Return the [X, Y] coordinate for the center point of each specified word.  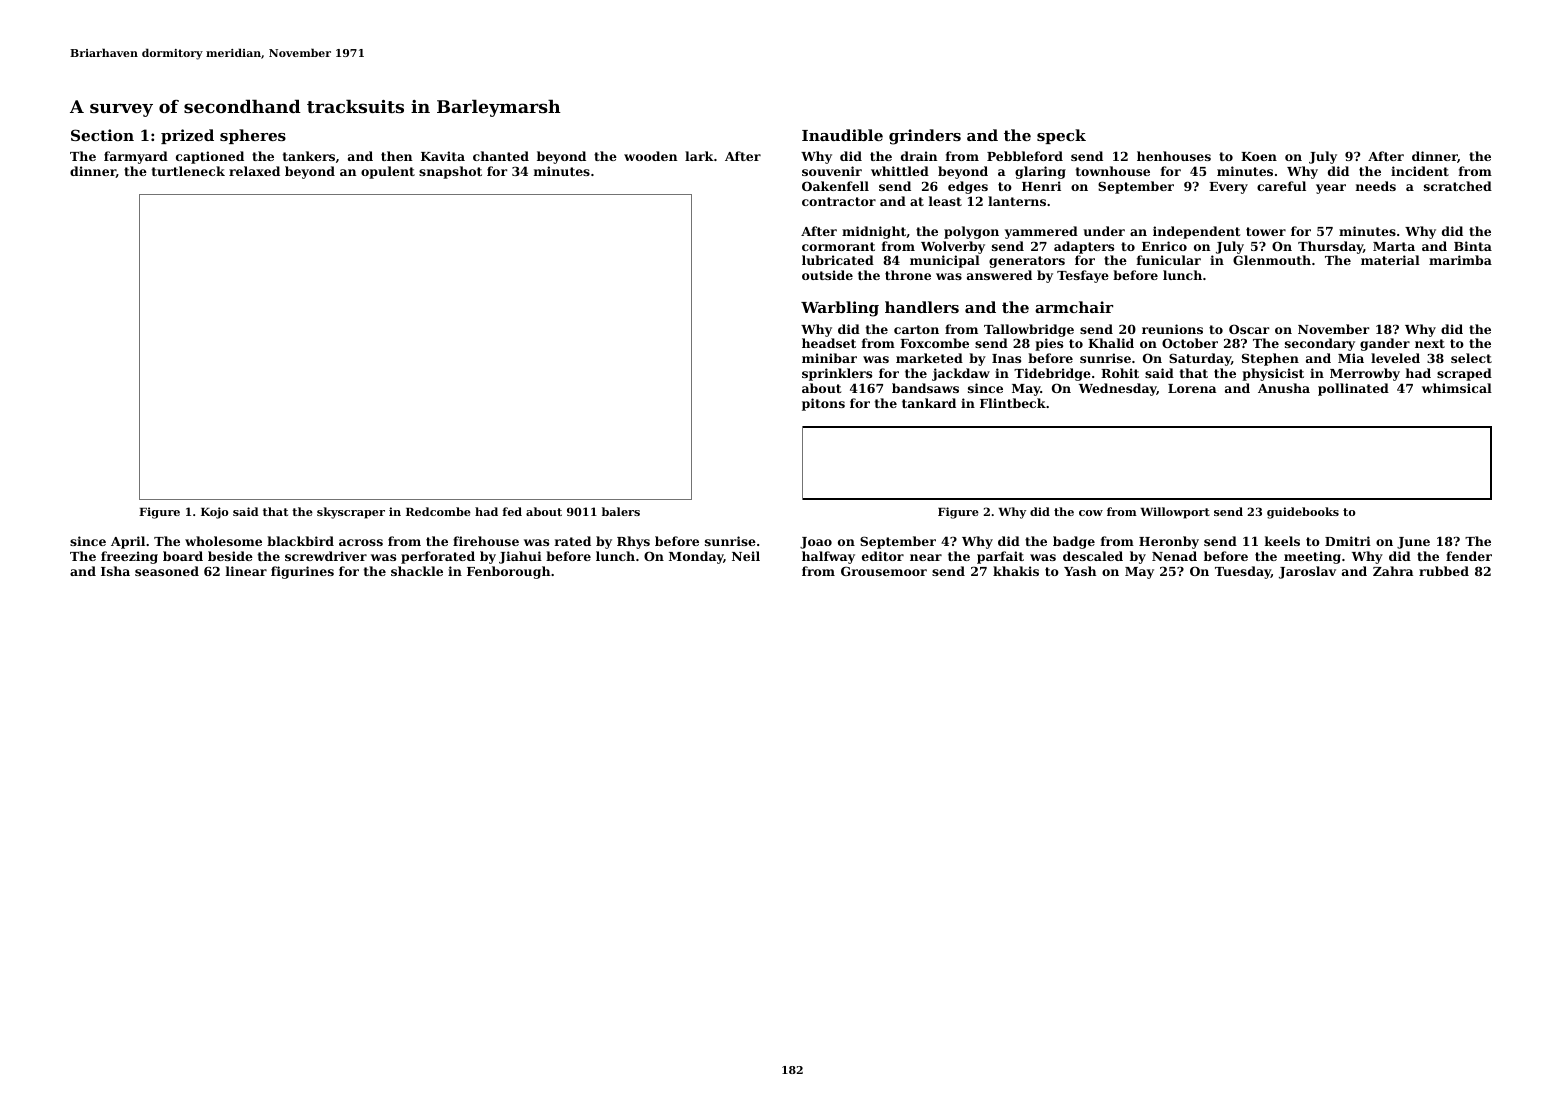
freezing [129, 557]
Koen [1259, 156]
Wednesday [1118, 389]
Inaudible [842, 135]
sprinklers [837, 374]
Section [102, 135]
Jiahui [520, 557]
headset [829, 343]
